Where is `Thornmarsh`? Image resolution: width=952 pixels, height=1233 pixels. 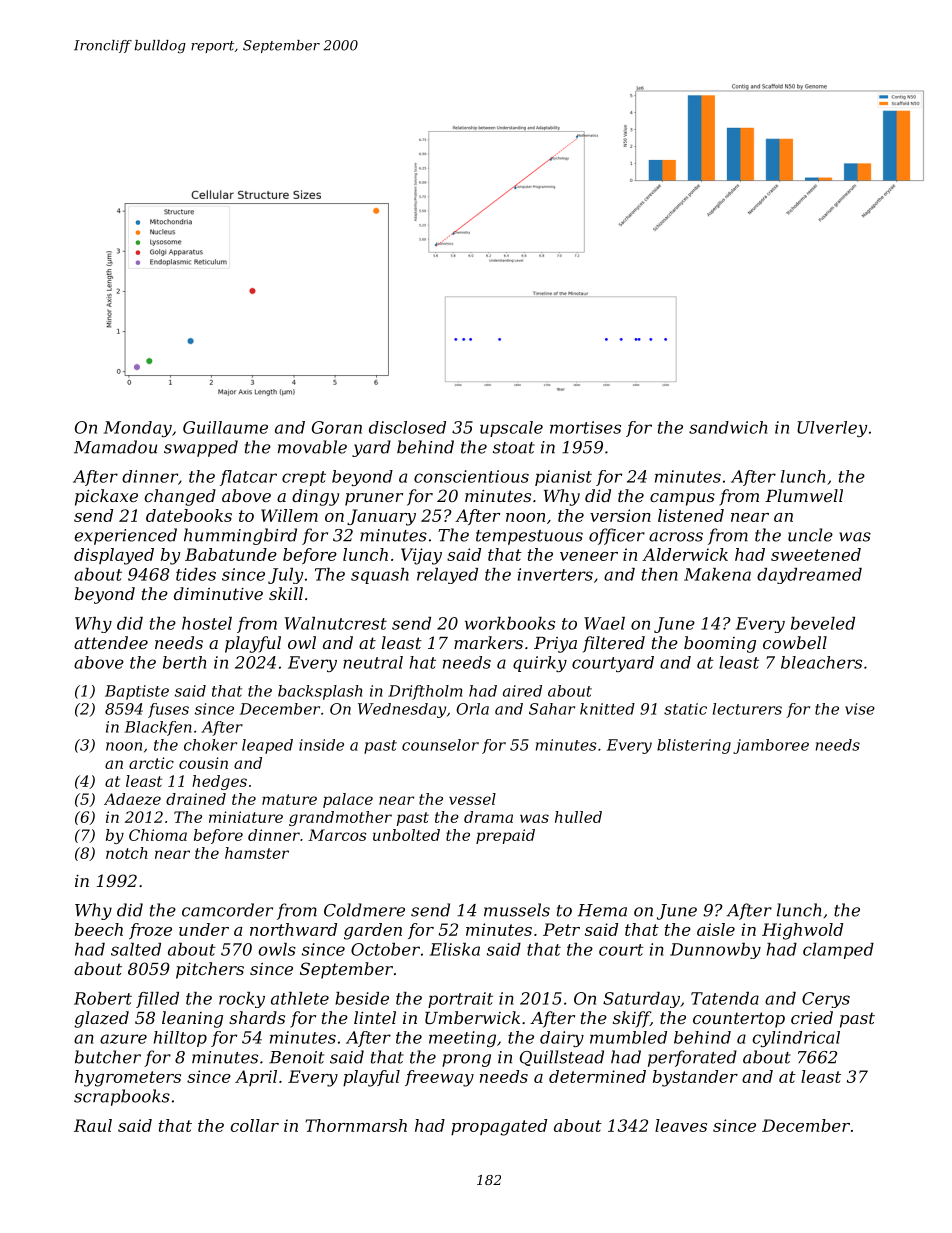
Thornmarsh is located at coordinates (356, 1125).
